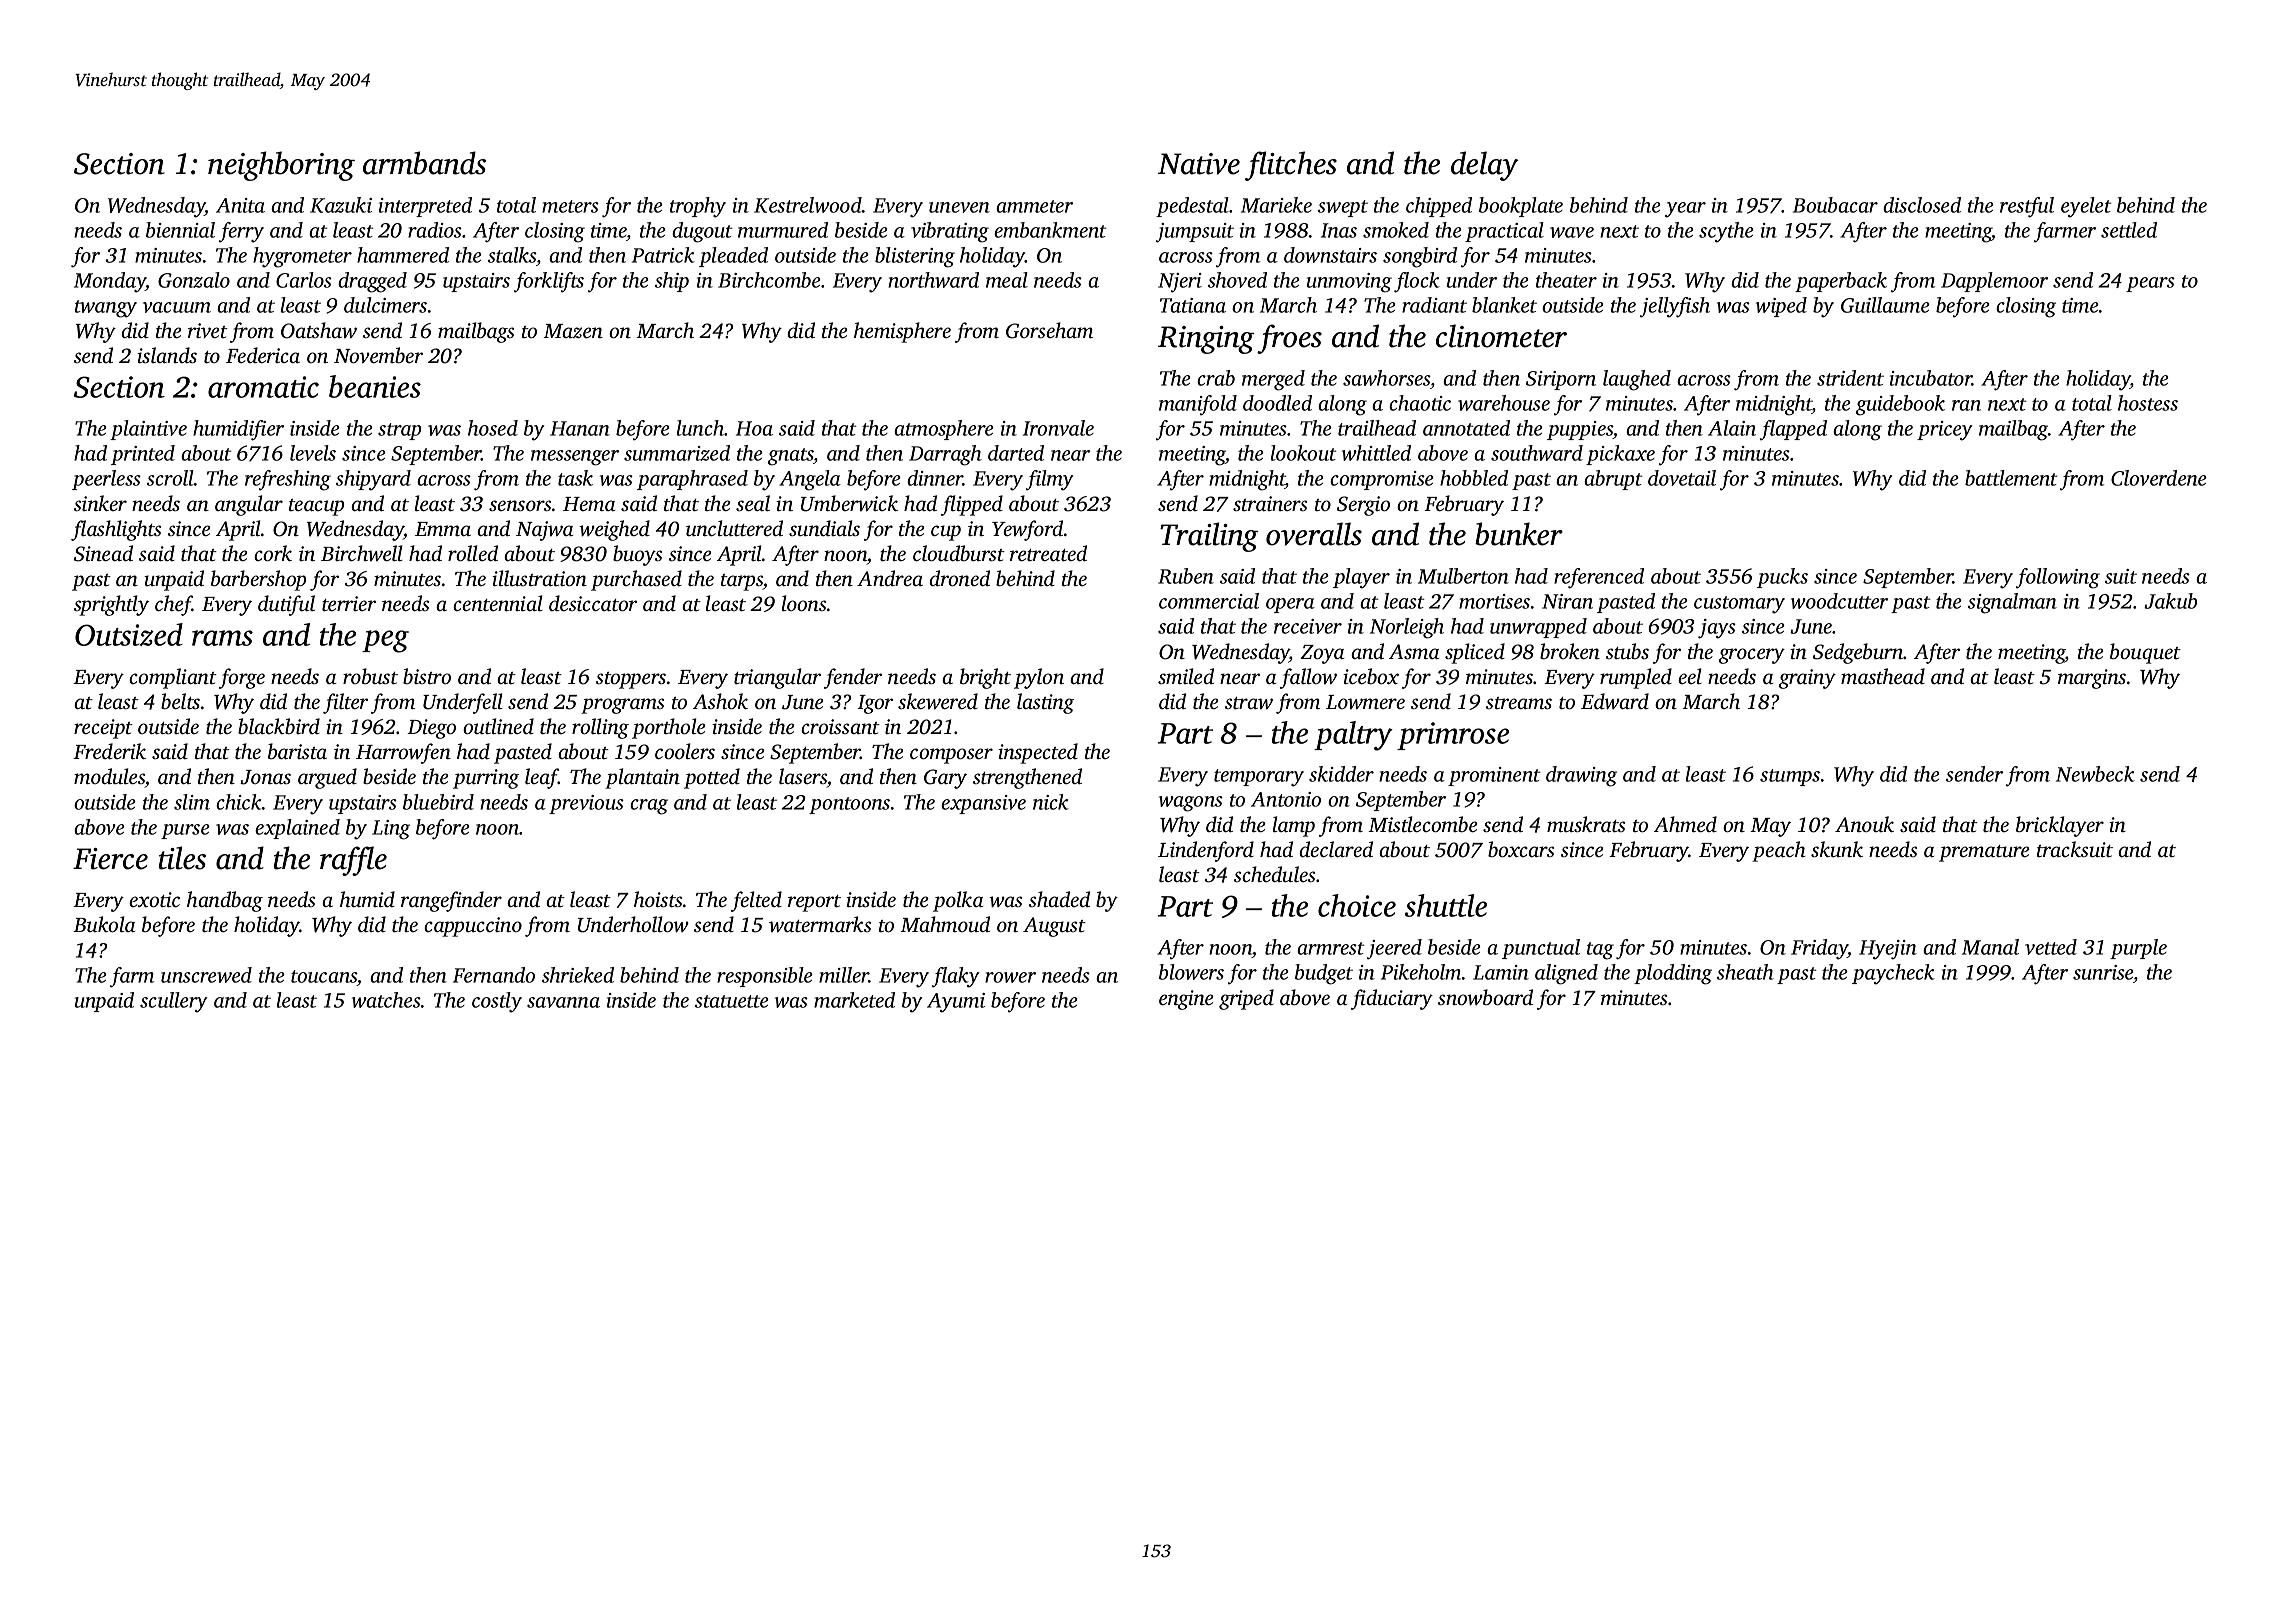 This document has width=2282, height=1614. What do you see at coordinates (1850, 378) in the document?
I see `strident` at bounding box center [1850, 378].
